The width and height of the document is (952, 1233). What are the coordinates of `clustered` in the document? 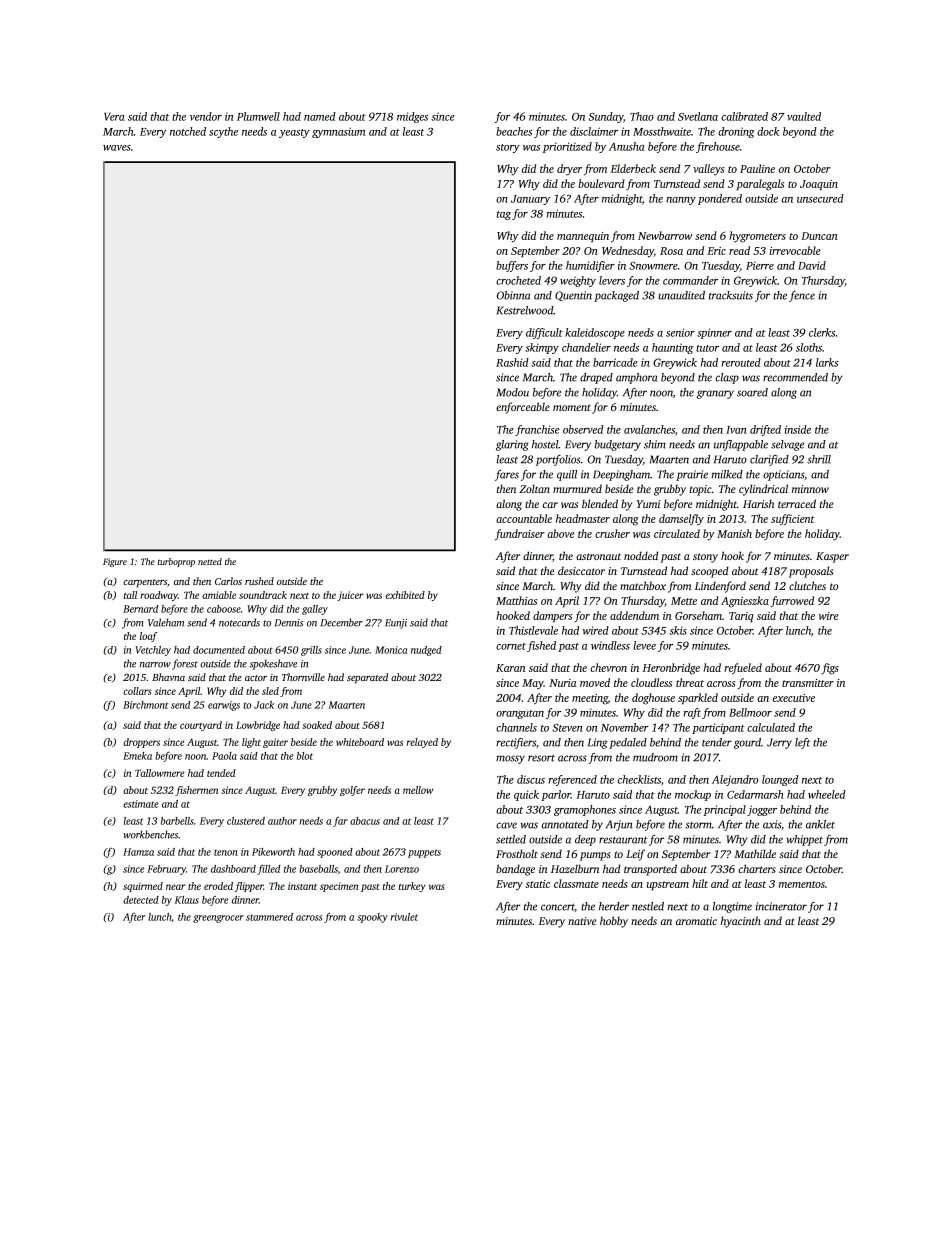 It's located at (246, 821).
